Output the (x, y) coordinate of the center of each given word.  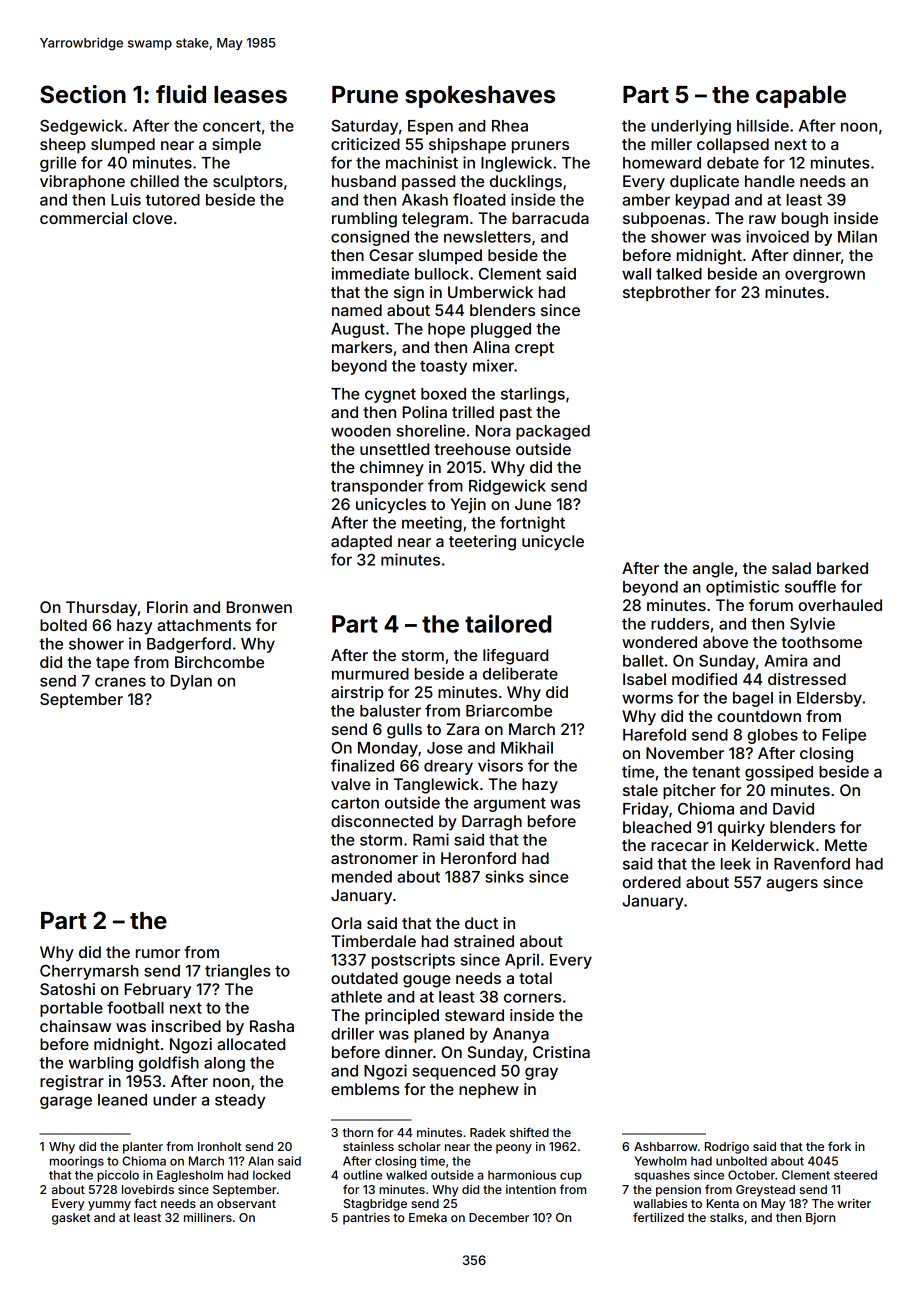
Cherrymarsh (89, 972)
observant (246, 1203)
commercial (83, 218)
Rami (431, 839)
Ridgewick (507, 487)
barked (842, 568)
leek (736, 864)
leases (250, 95)
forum (771, 605)
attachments (204, 625)
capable (801, 97)
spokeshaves (480, 97)
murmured (370, 674)
